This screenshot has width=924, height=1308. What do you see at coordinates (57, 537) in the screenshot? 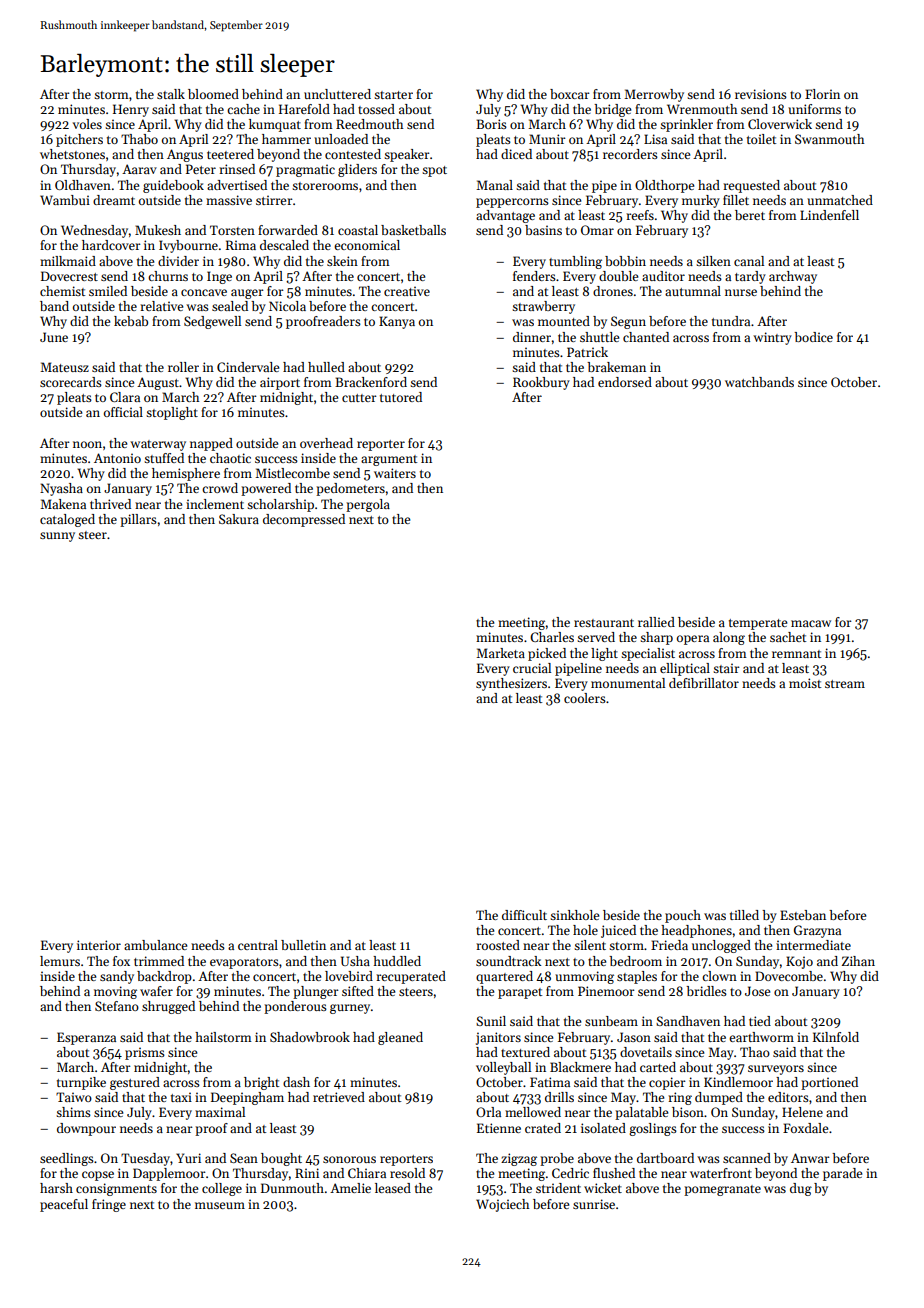
I see `sunny` at bounding box center [57, 537].
